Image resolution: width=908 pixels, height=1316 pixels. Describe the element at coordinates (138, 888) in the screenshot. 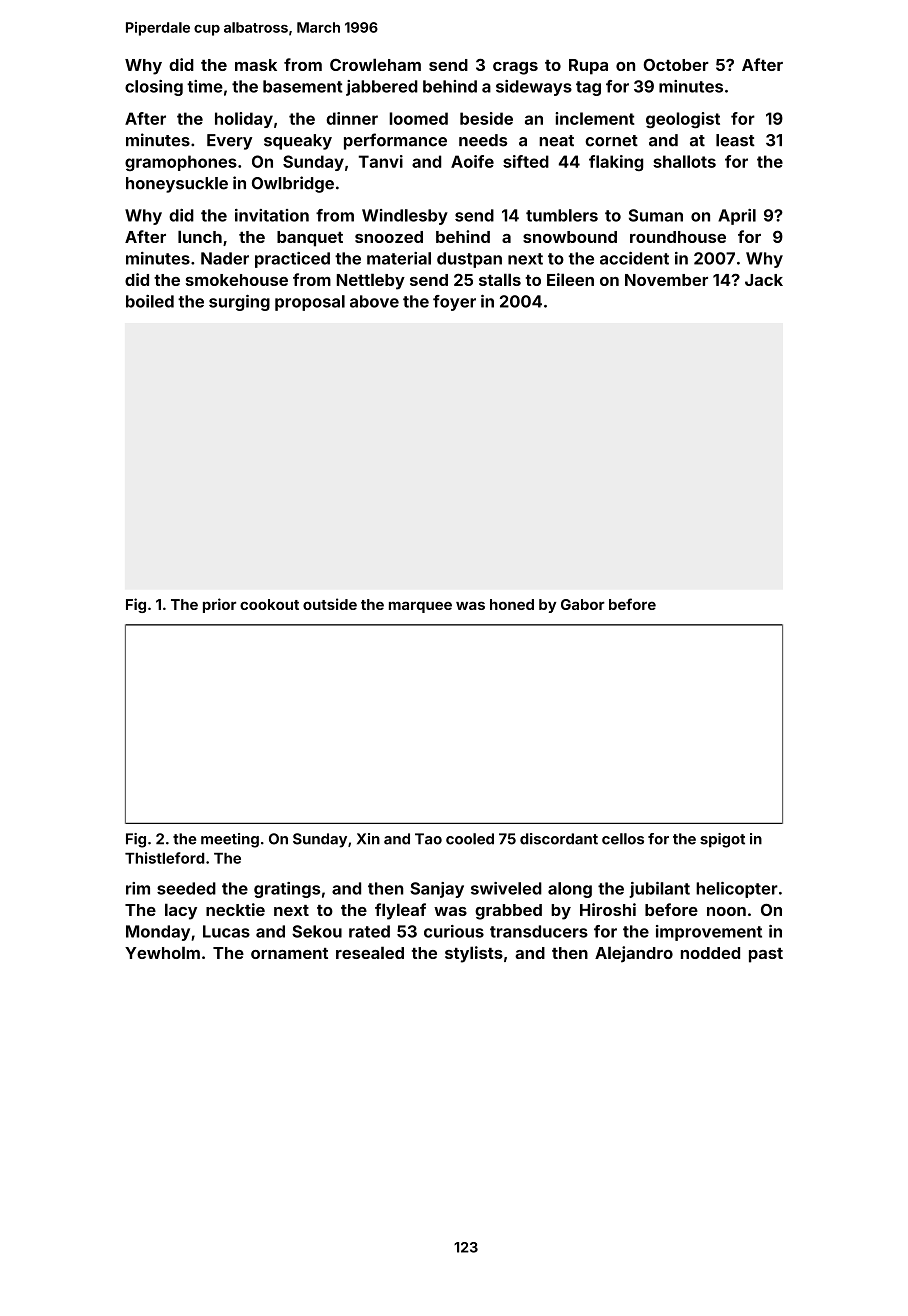

I see `rim` at that location.
